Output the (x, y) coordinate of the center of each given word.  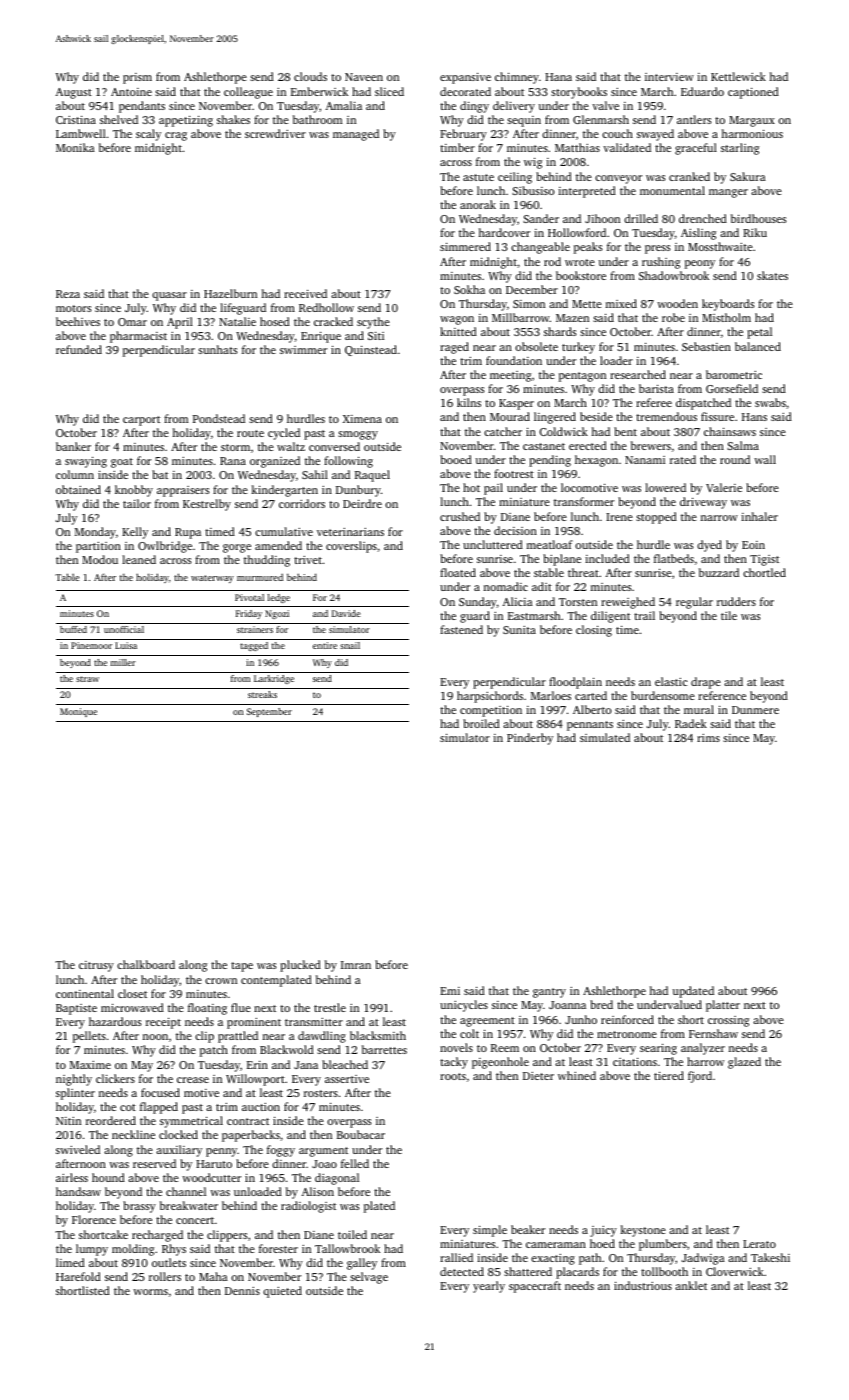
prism (137, 78)
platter (723, 1006)
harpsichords (490, 697)
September (269, 712)
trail (644, 615)
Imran (356, 965)
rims (708, 738)
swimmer (303, 350)
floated (458, 572)
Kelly (135, 533)
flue (241, 1007)
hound (108, 1177)
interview (669, 77)
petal (759, 333)
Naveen (364, 77)
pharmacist (138, 337)
